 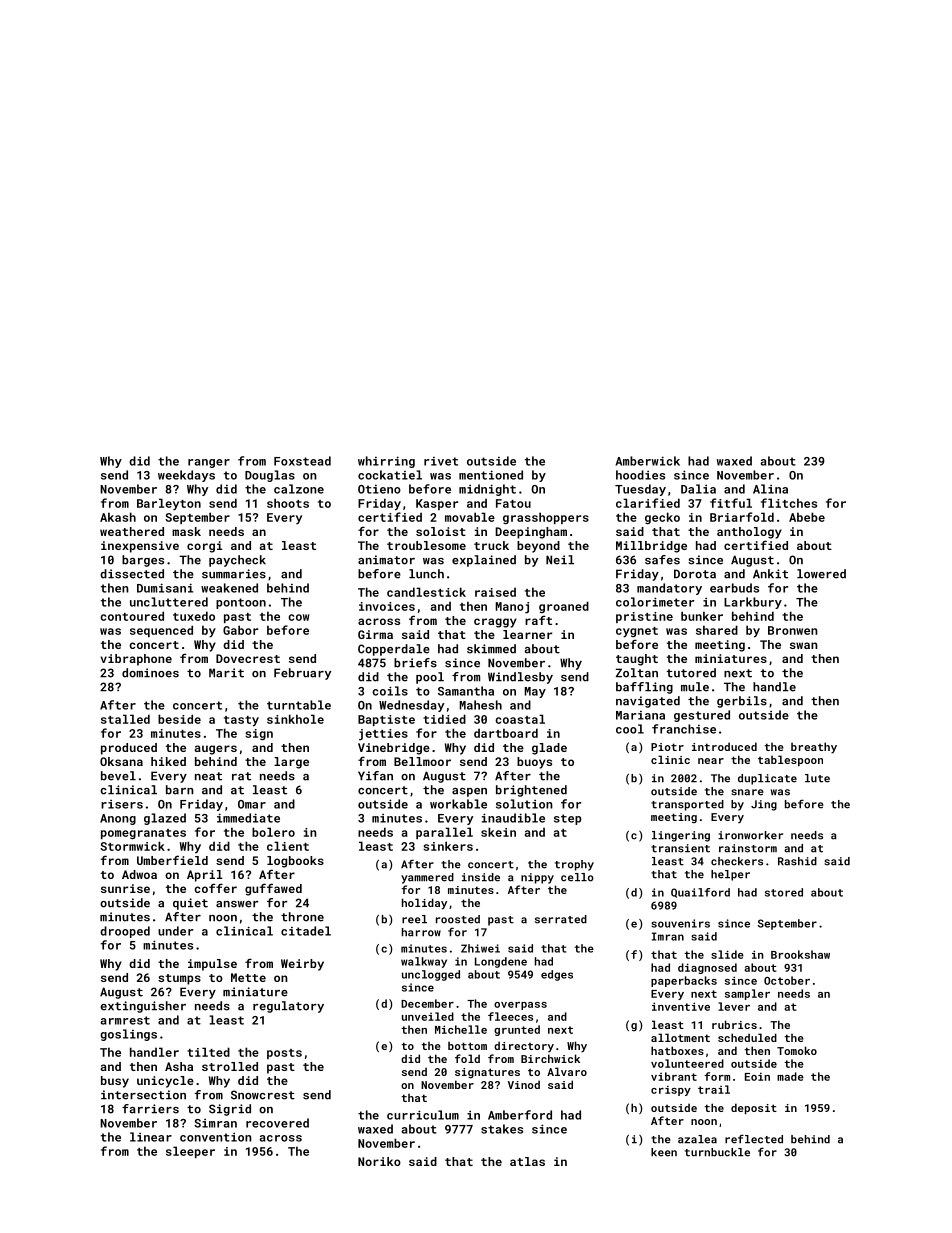 What do you see at coordinates (209, 463) in the screenshot?
I see `ranger` at bounding box center [209, 463].
